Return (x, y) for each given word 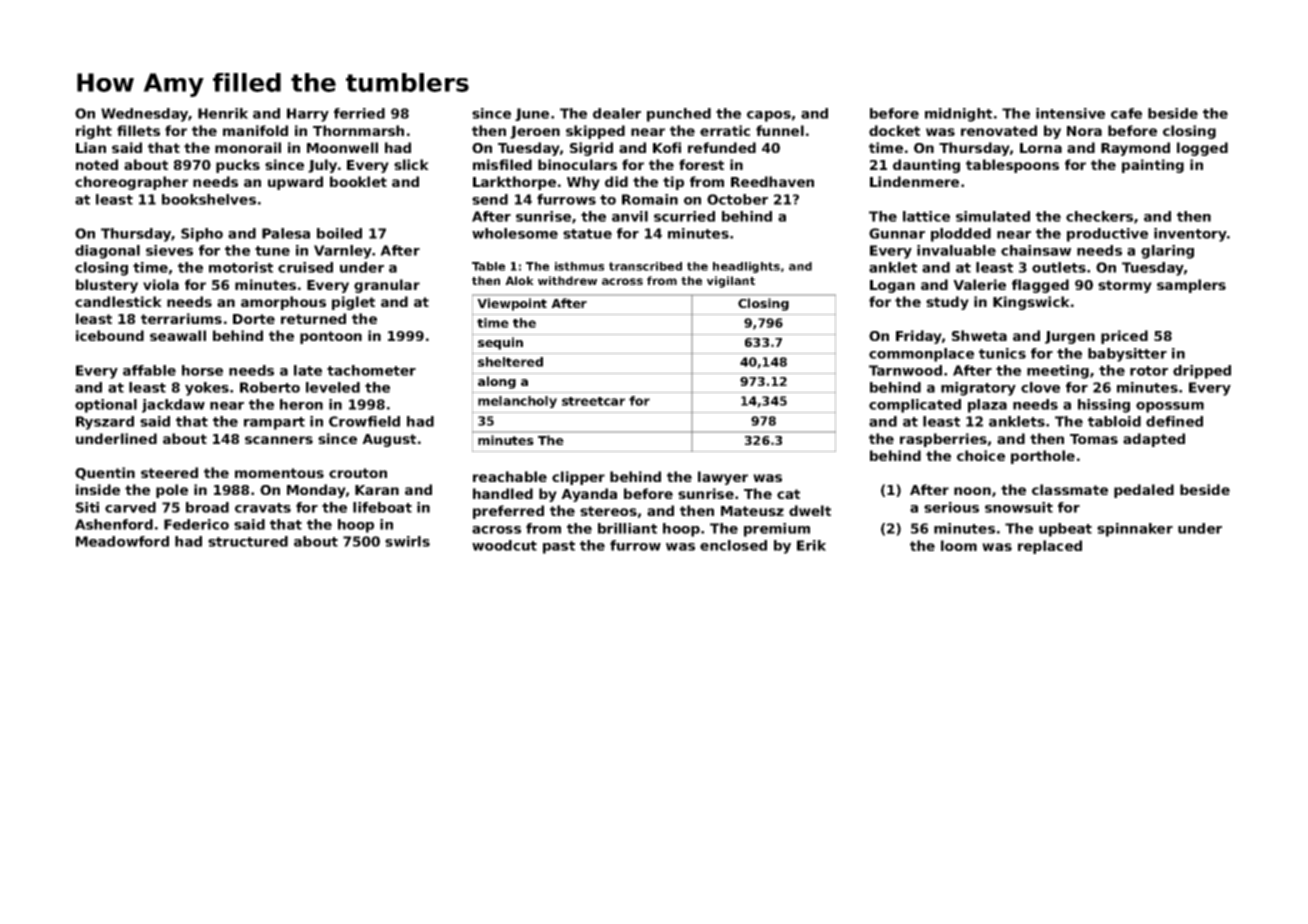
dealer (617, 113)
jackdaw (173, 406)
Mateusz (752, 511)
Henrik (223, 113)
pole (172, 491)
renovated (999, 130)
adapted (1154, 440)
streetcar (593, 401)
